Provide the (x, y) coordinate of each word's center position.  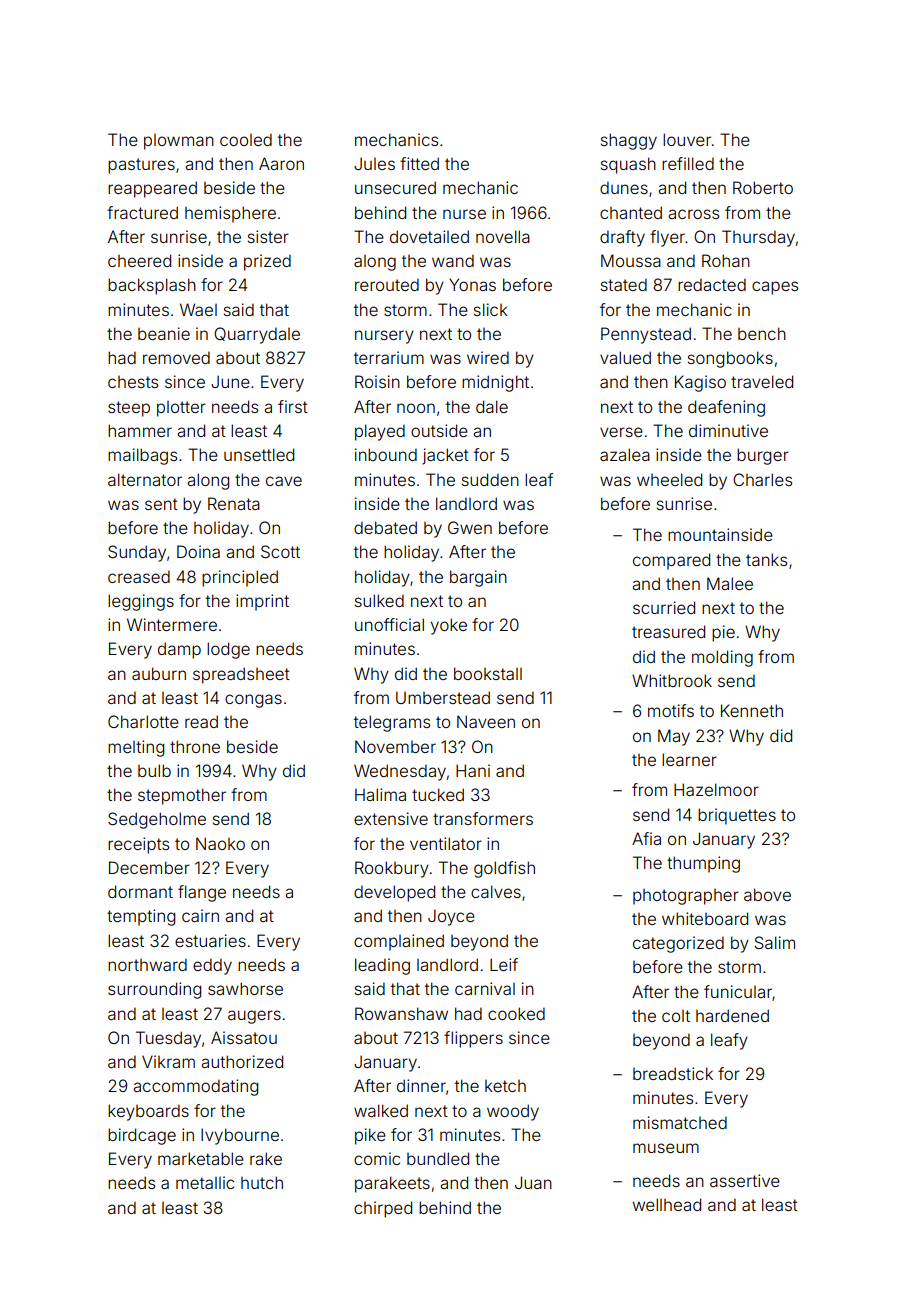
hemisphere (230, 214)
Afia (646, 838)
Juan (533, 1182)
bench (762, 333)
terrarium (389, 357)
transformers (483, 818)
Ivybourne (240, 1136)
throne (195, 746)
